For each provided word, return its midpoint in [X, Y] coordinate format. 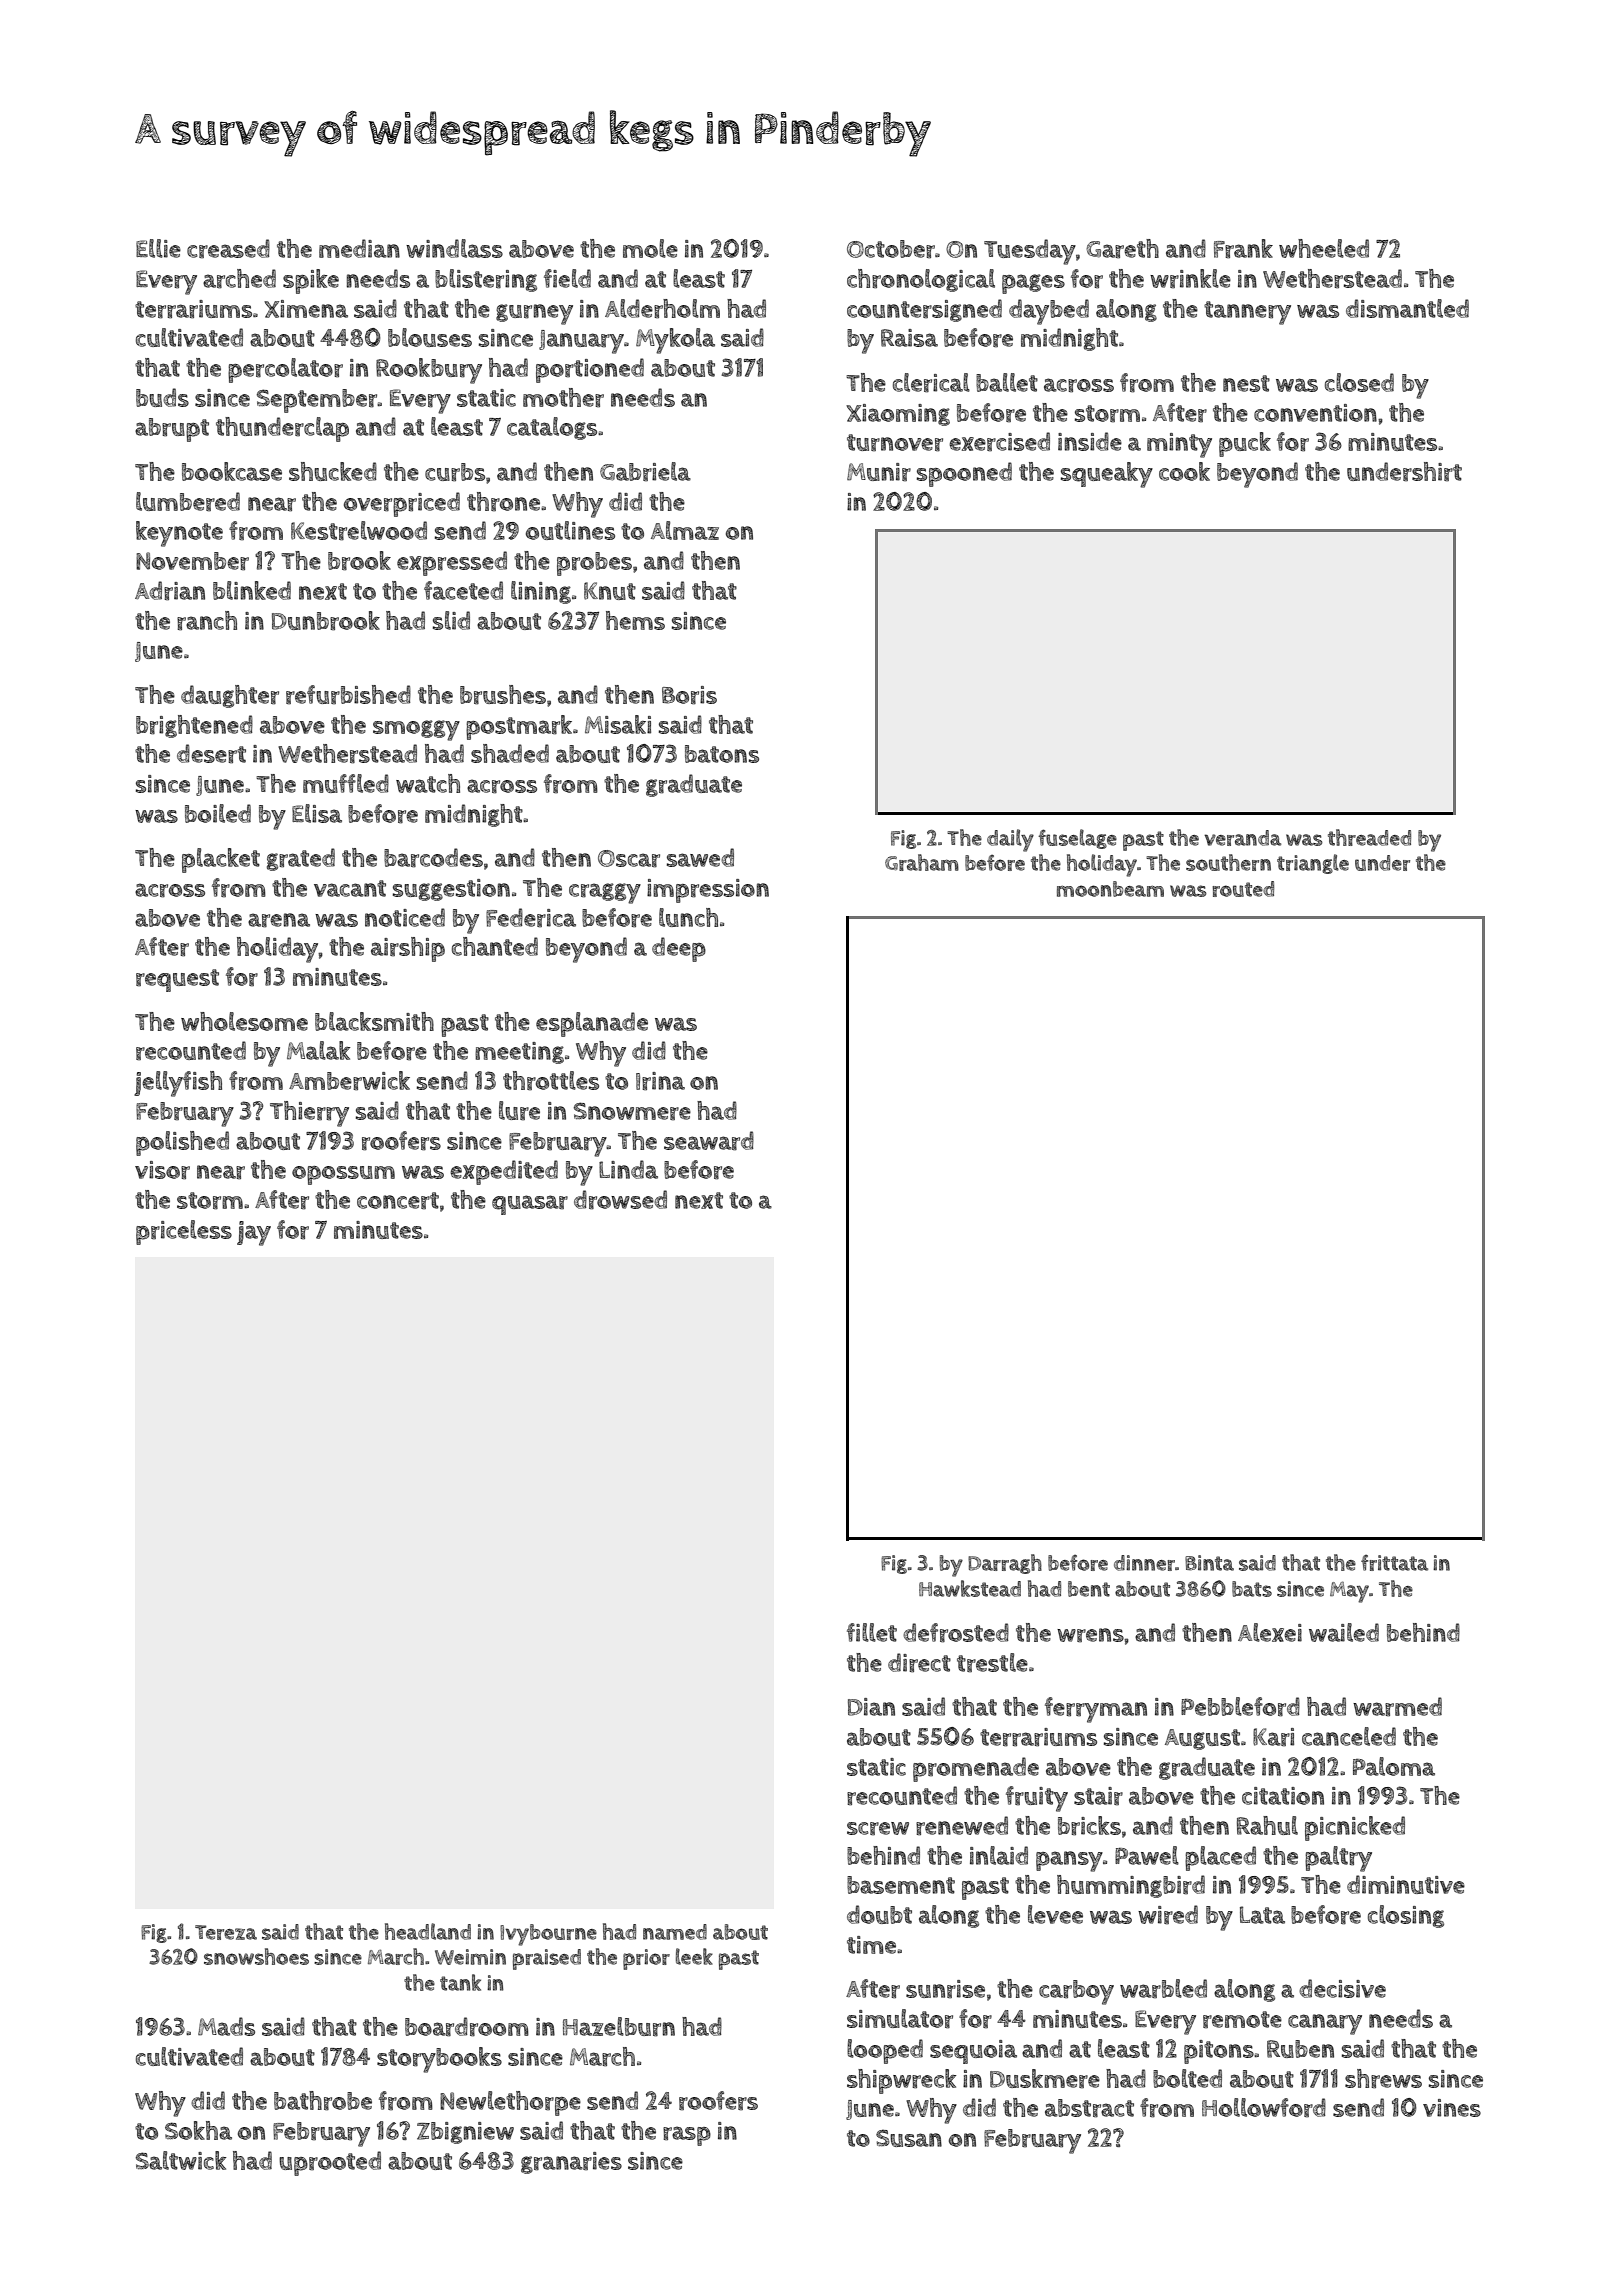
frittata [1394, 1563]
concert [398, 1201]
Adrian [170, 591]
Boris [689, 695]
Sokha [198, 2130]
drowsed [620, 1200]
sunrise [945, 1989]
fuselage [1077, 839]
